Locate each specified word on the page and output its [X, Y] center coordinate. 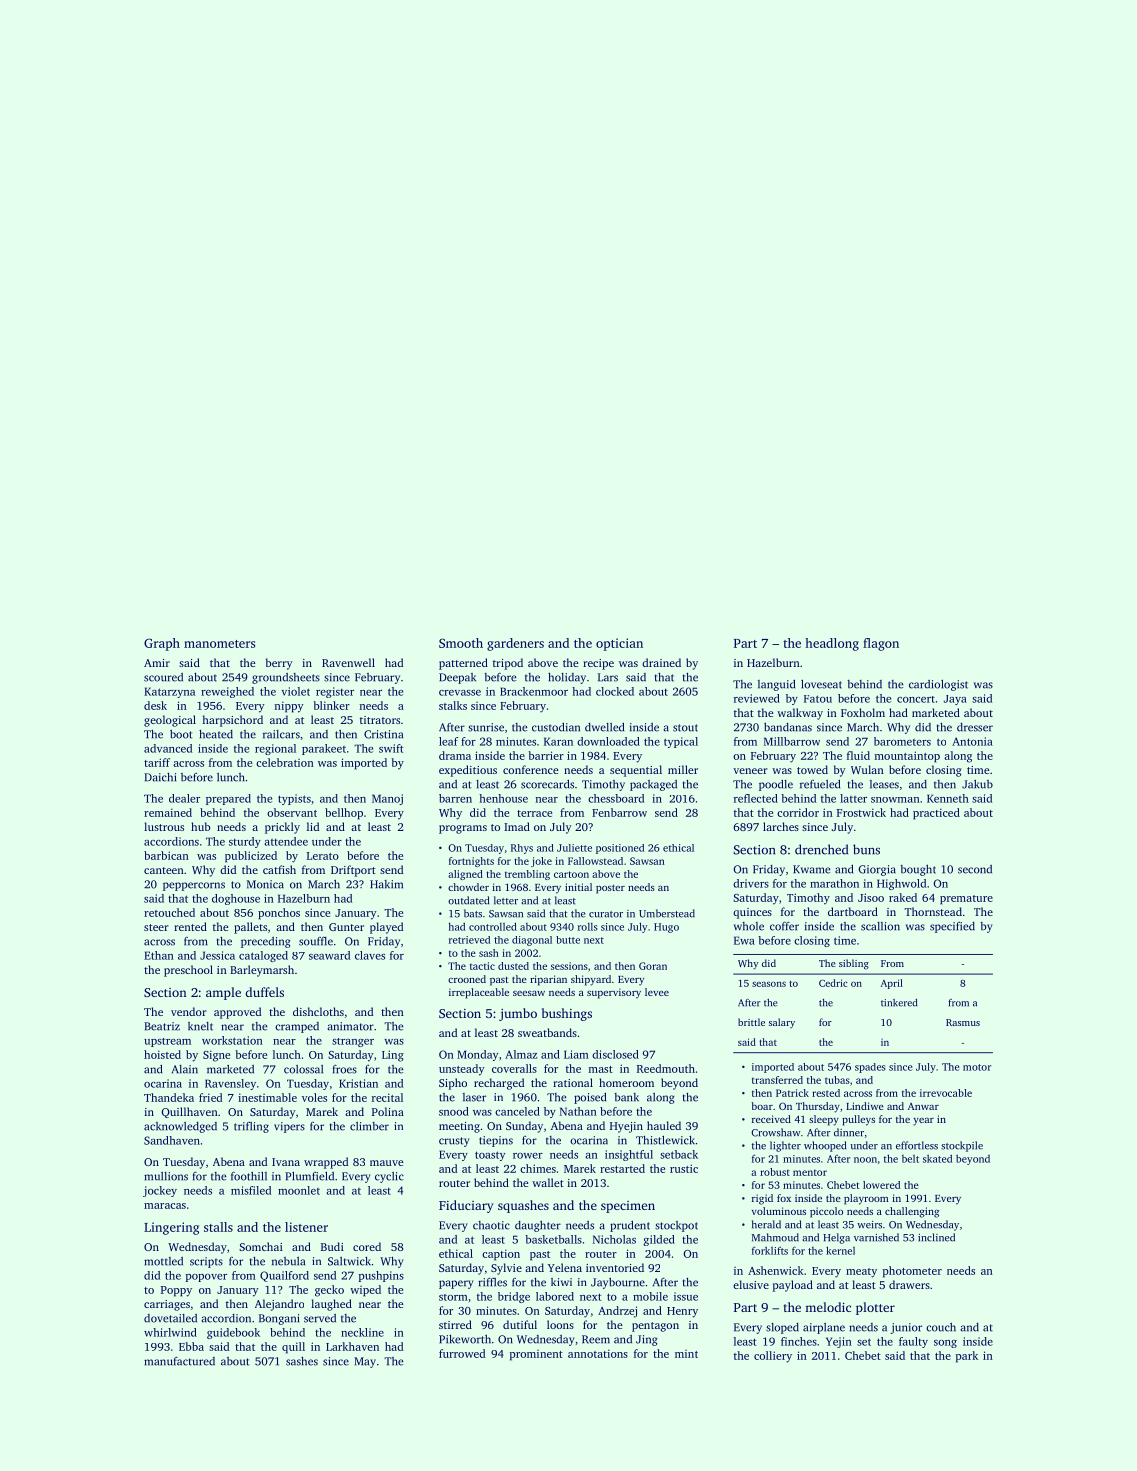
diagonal [532, 941]
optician [619, 644]
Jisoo [871, 897]
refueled [820, 784]
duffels [265, 992]
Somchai [261, 1246]
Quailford [284, 1276]
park [967, 1357]
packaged [653, 785]
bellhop [344, 814]
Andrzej [617, 1312]
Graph [162, 644]
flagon [881, 644]
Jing [647, 1340]
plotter [875, 1308]
